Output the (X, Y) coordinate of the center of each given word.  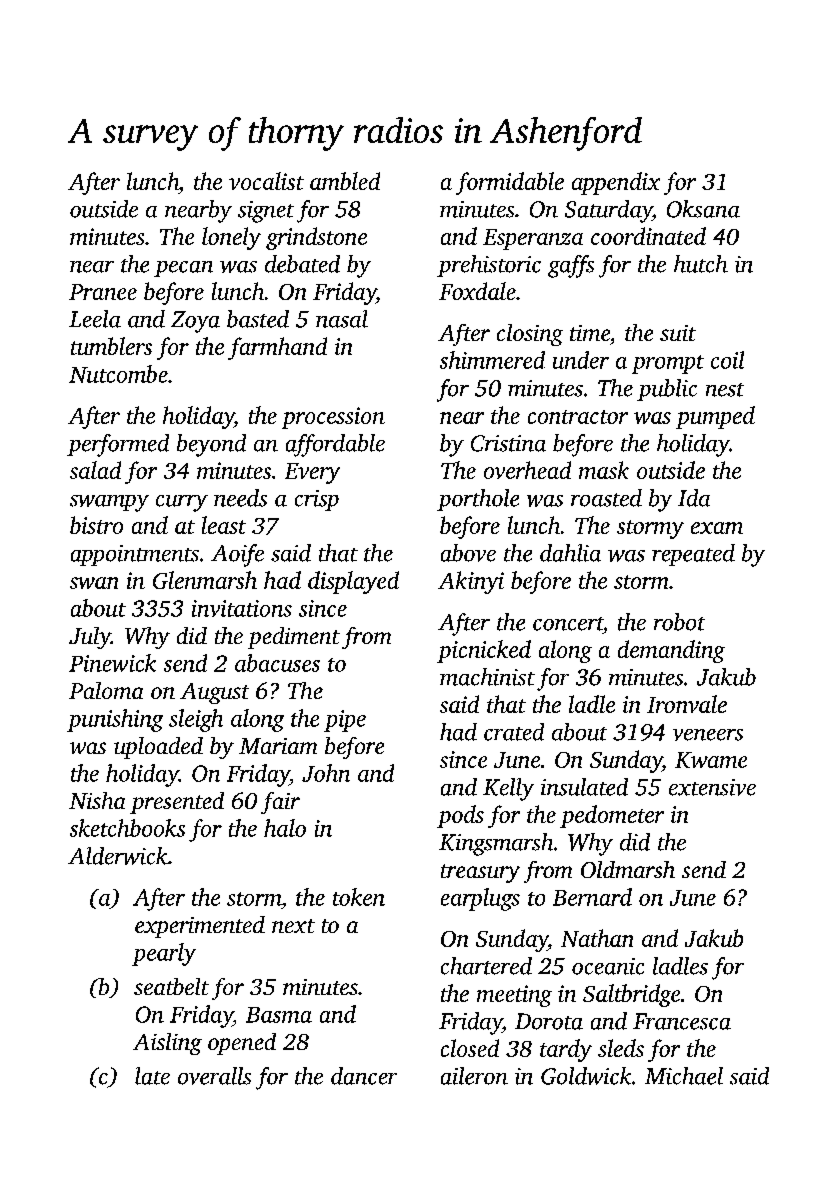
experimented (200, 927)
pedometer (612, 816)
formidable (510, 183)
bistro (96, 525)
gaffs (571, 266)
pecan (183, 269)
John (326, 773)
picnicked (484, 651)
